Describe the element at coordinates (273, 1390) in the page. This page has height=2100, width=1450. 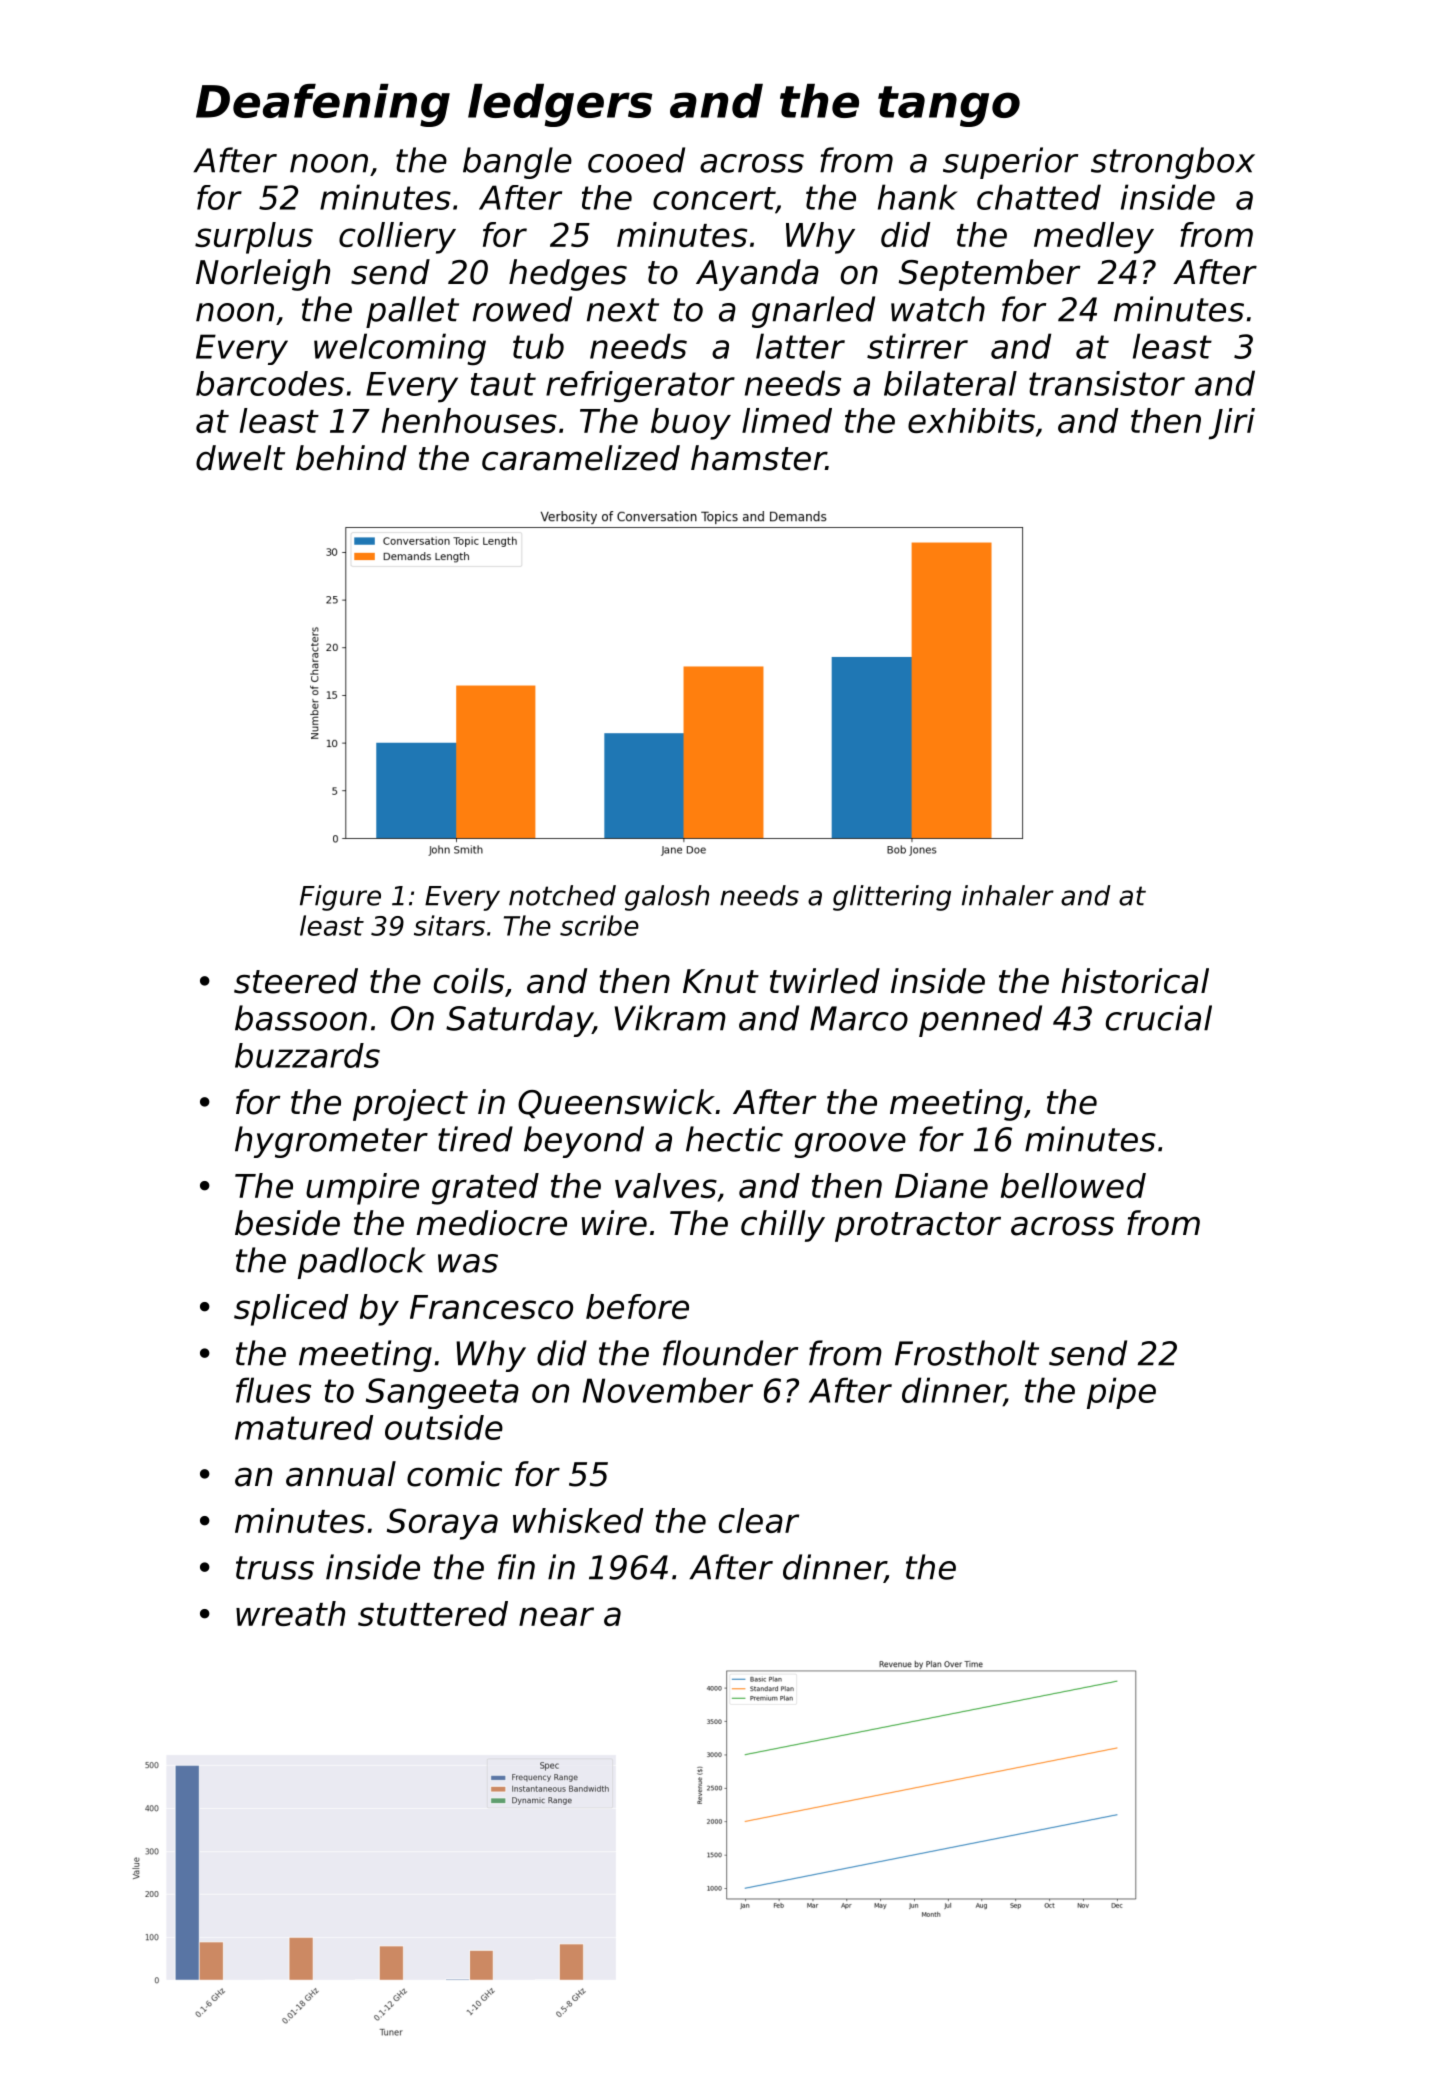
I see `flues` at that location.
